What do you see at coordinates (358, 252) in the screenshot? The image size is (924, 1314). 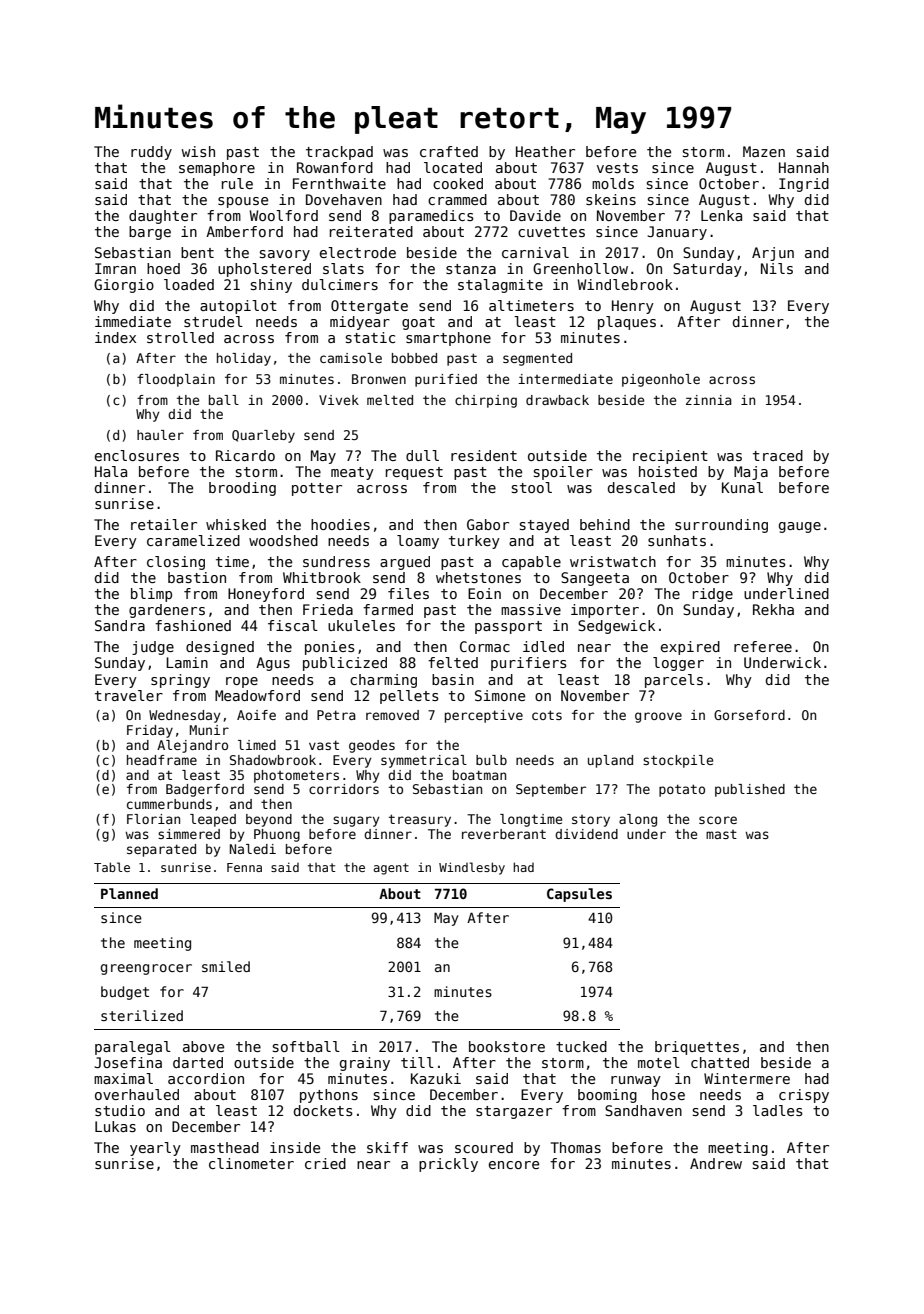 I see `electrode` at bounding box center [358, 252].
